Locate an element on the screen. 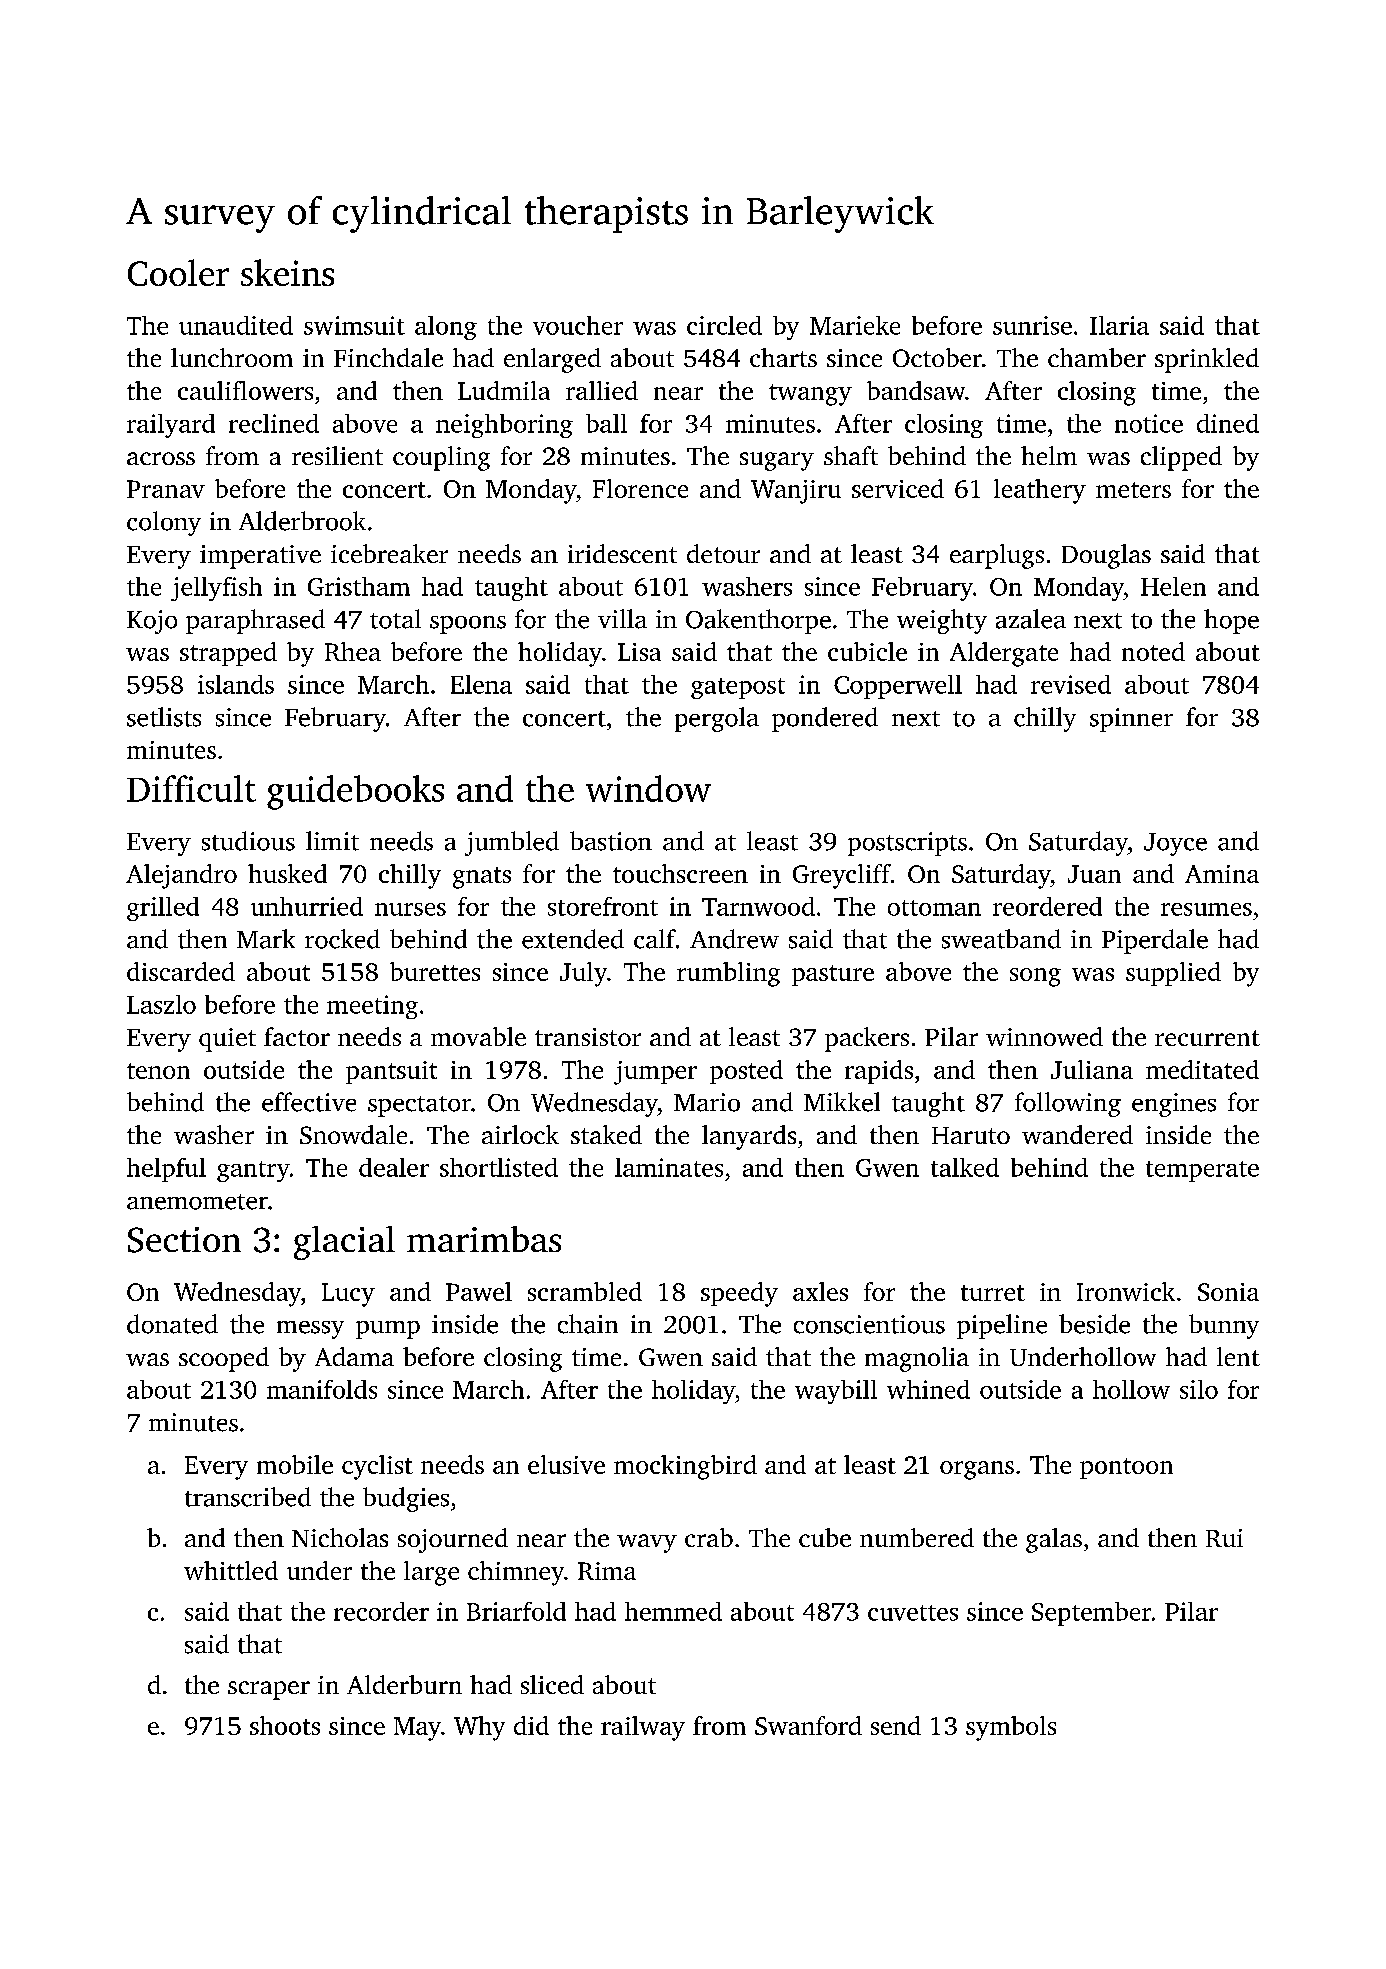 This screenshot has height=1969, width=1386. sunrise is located at coordinates (1032, 325).
